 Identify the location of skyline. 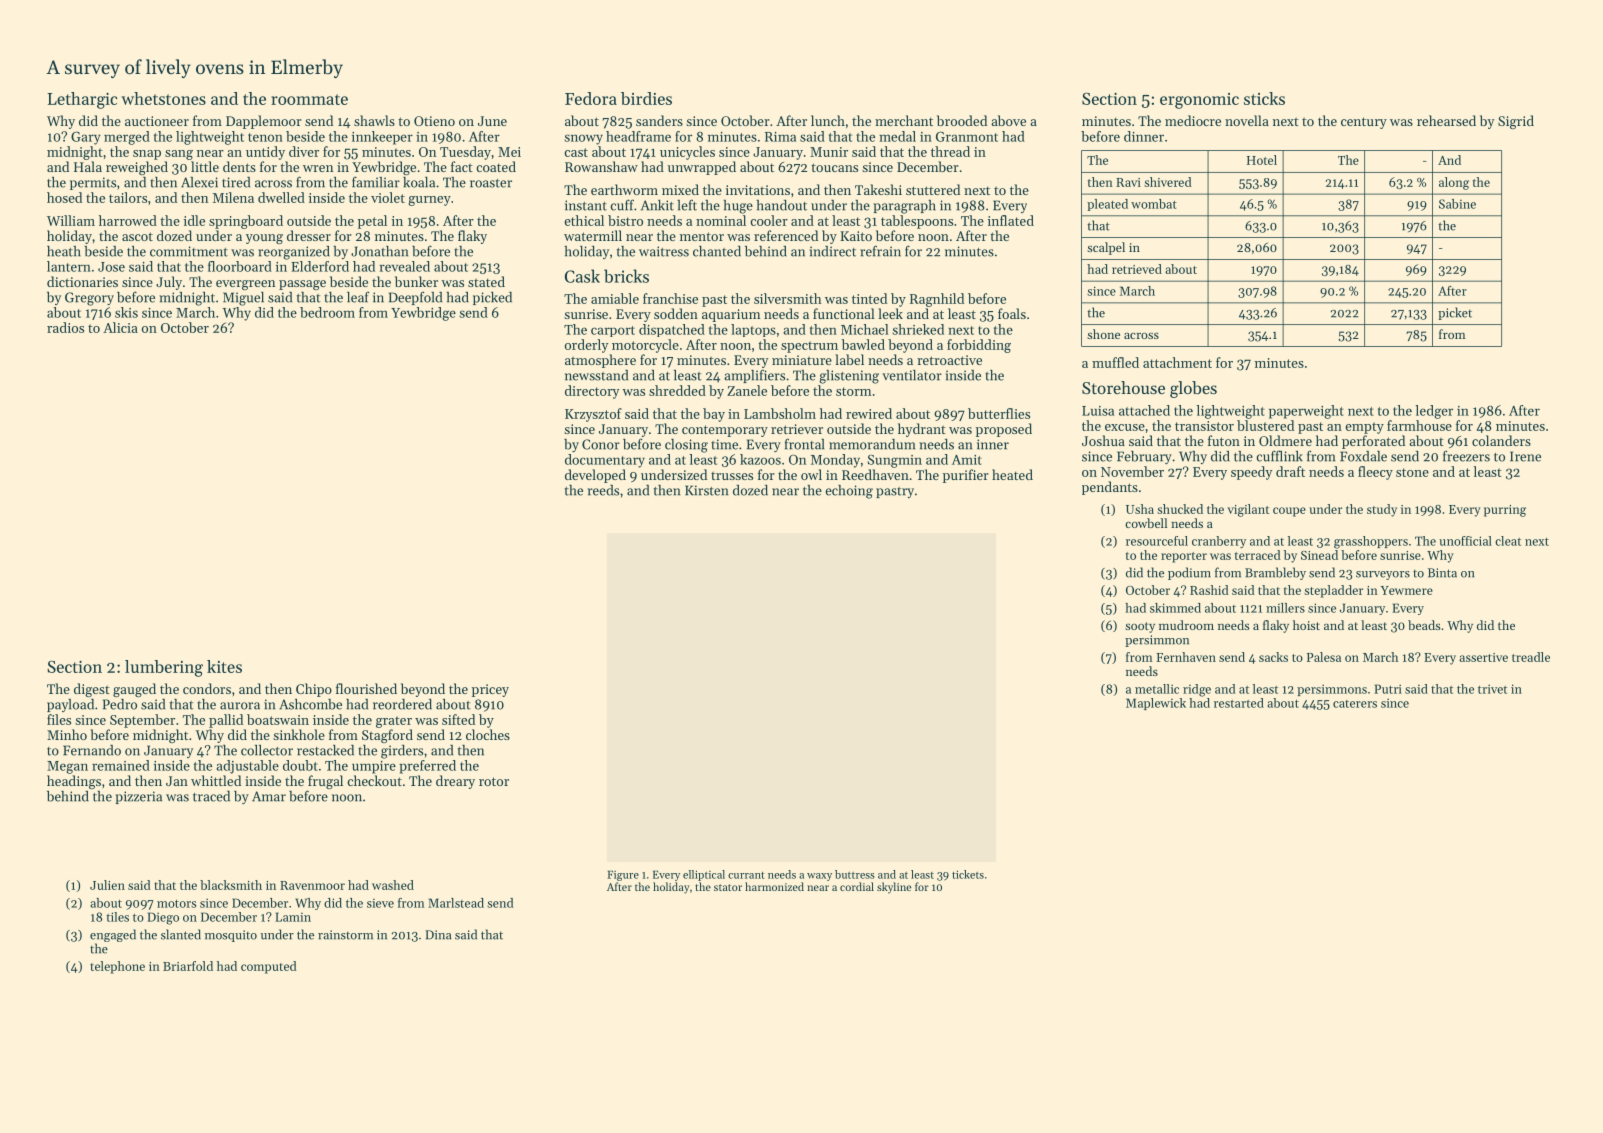
(894, 888).
